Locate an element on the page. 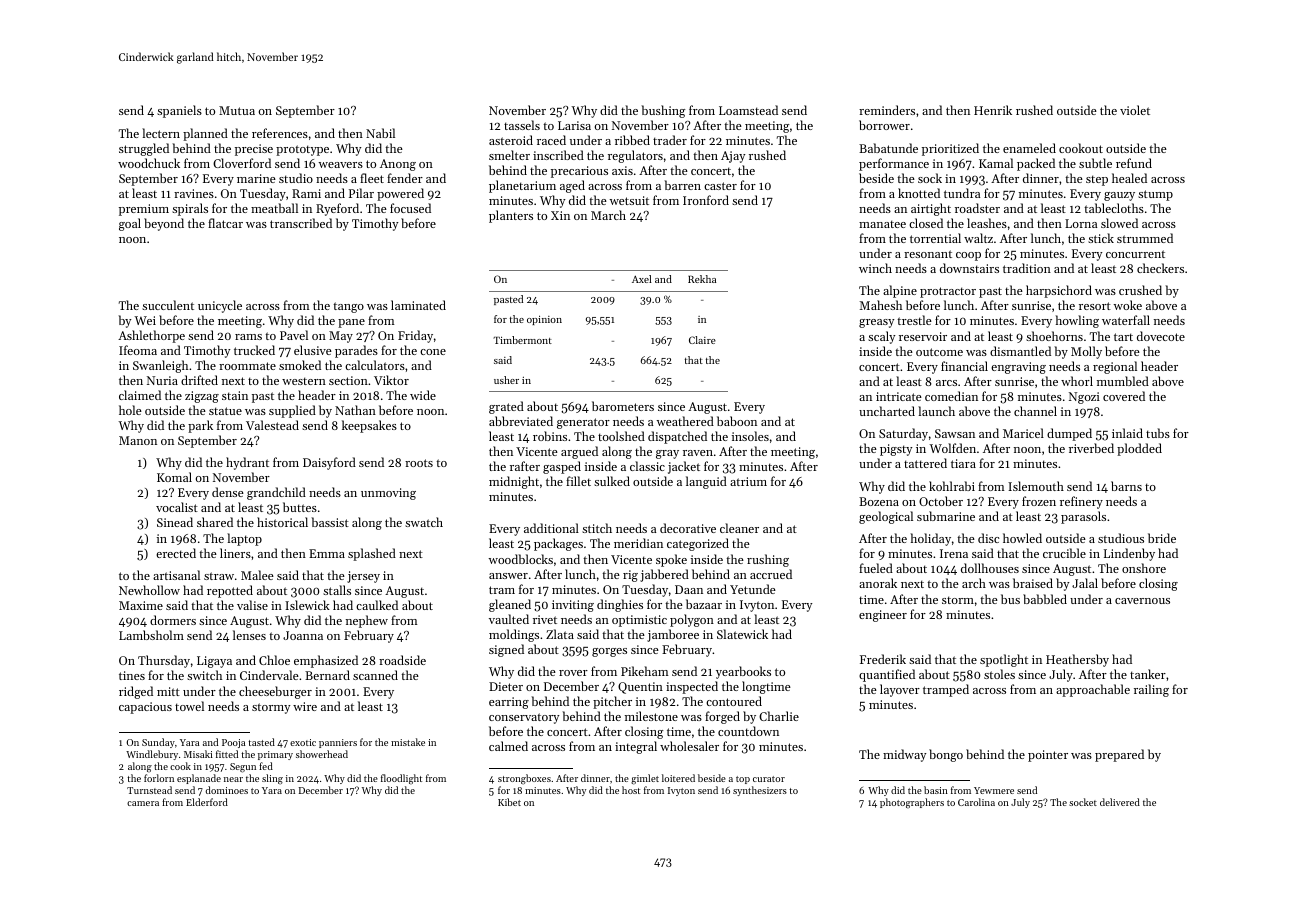 The height and width of the page is (924, 1308). Henrik is located at coordinates (993, 110).
